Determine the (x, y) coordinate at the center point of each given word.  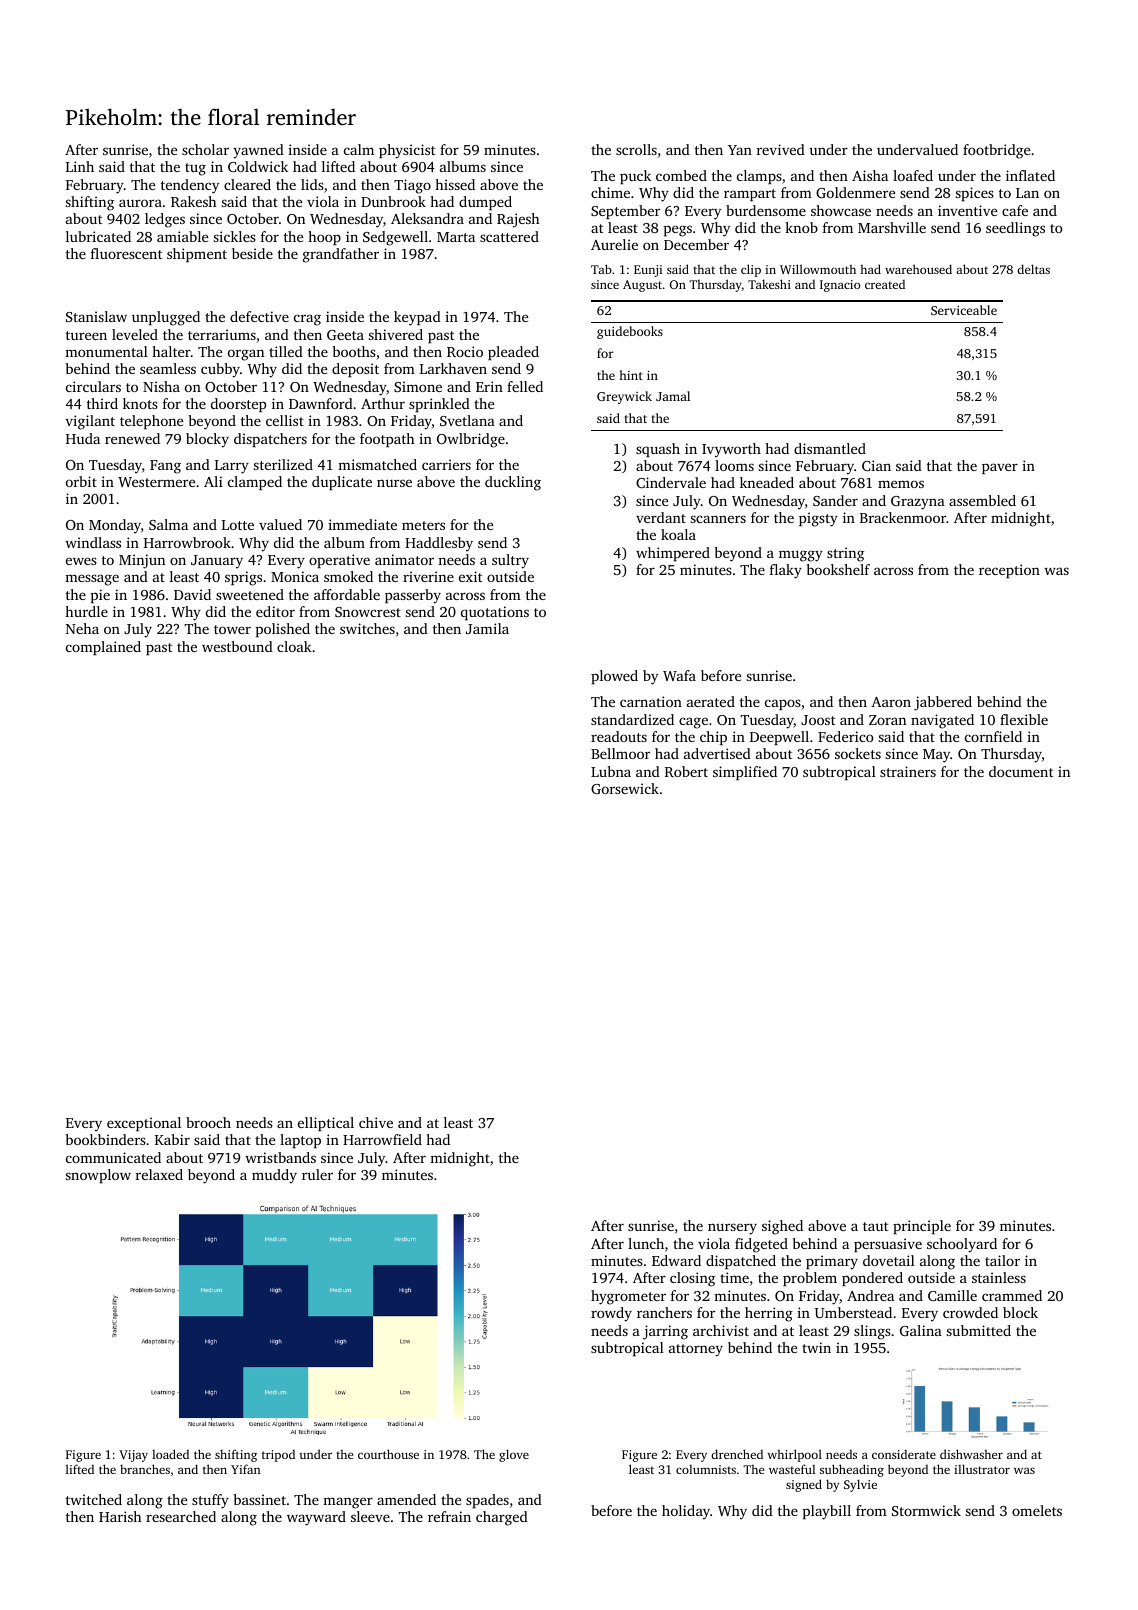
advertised (717, 753)
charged (502, 1518)
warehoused (918, 269)
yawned (258, 151)
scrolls (636, 149)
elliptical (326, 1124)
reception (1009, 571)
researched (181, 1516)
